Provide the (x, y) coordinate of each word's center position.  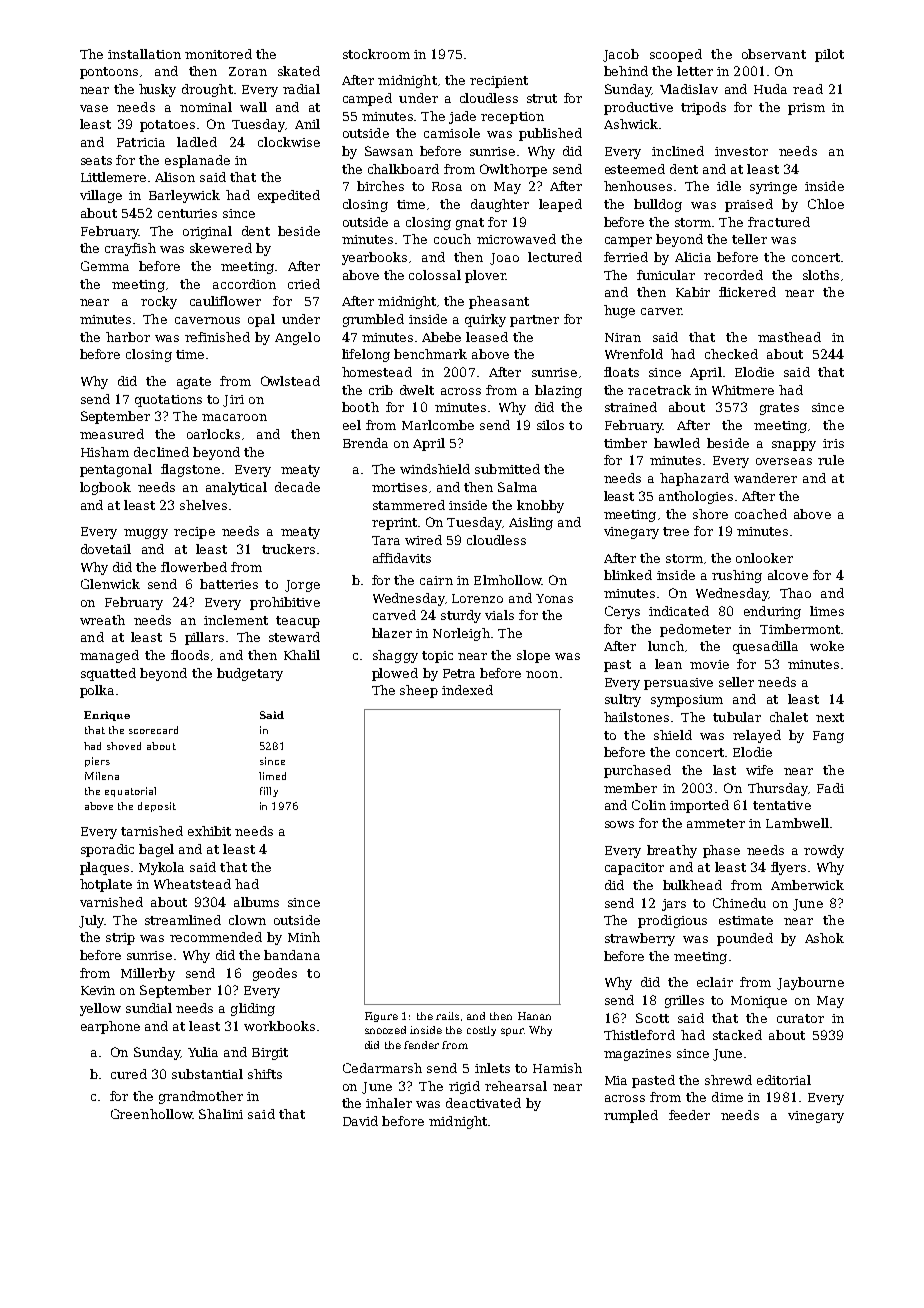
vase (94, 108)
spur (512, 1032)
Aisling (531, 523)
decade (297, 487)
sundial (149, 1008)
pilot (829, 55)
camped (367, 99)
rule (831, 460)
